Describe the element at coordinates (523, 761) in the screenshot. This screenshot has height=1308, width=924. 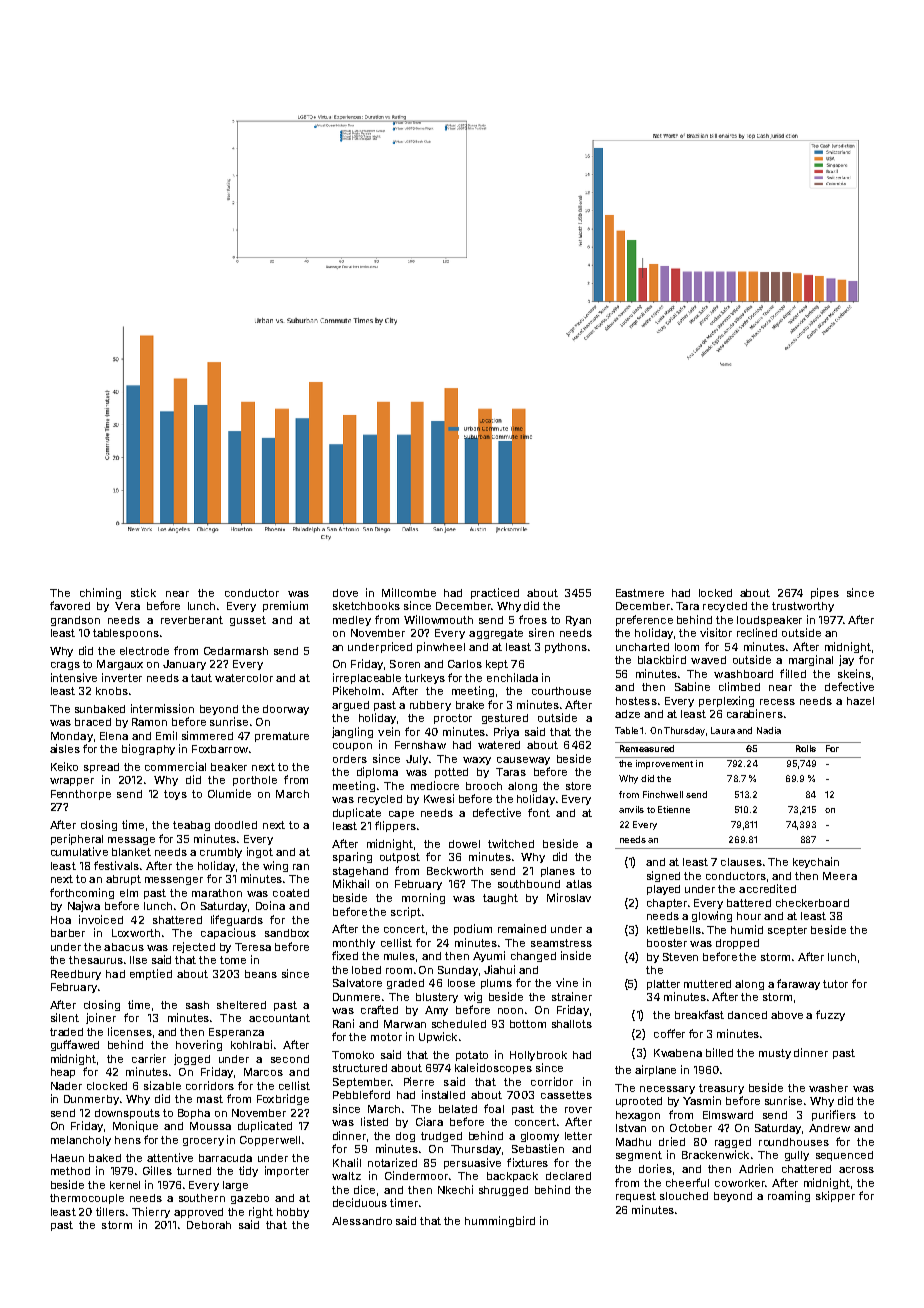
I see `causeway` at that location.
